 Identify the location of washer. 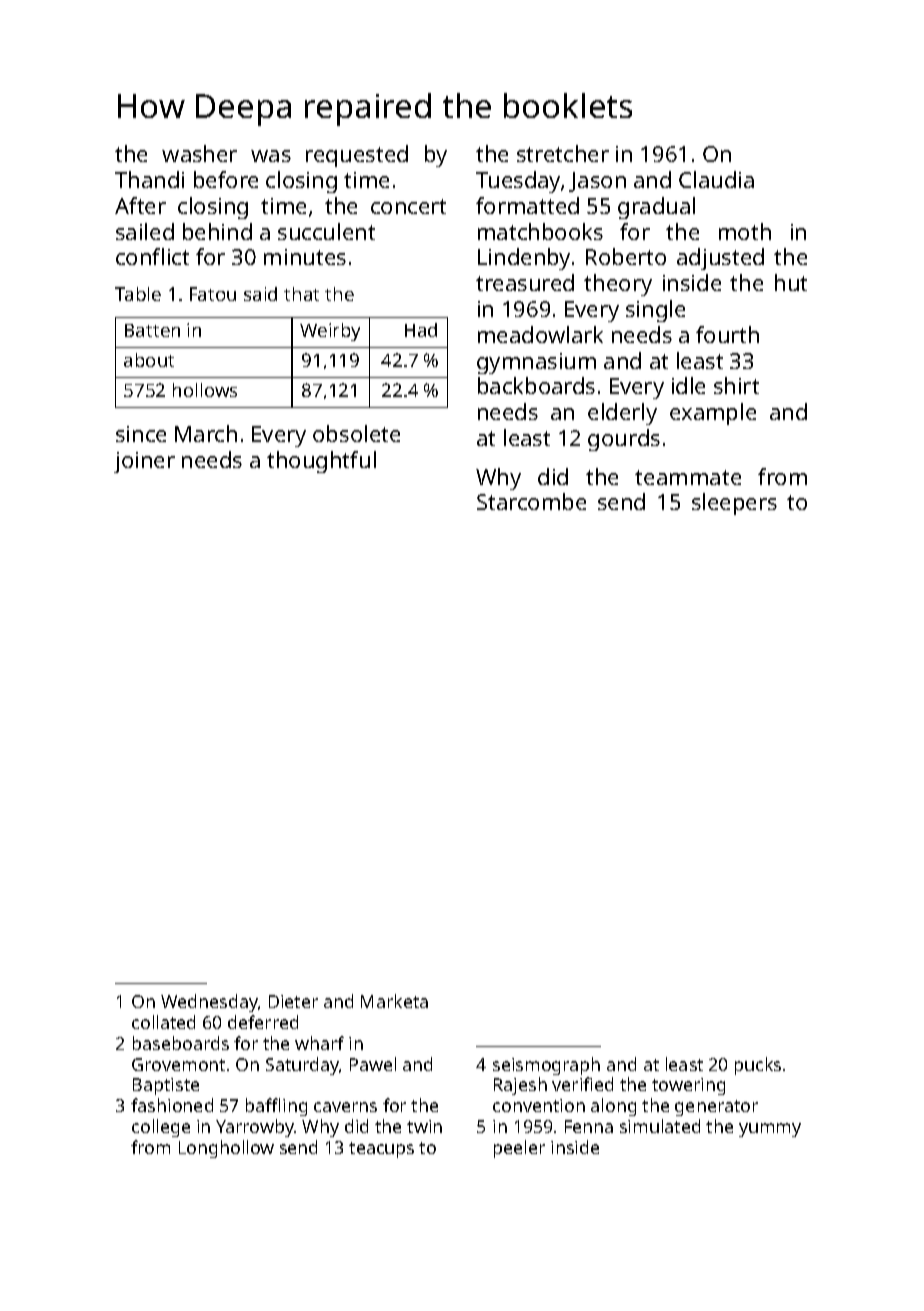
(199, 153).
